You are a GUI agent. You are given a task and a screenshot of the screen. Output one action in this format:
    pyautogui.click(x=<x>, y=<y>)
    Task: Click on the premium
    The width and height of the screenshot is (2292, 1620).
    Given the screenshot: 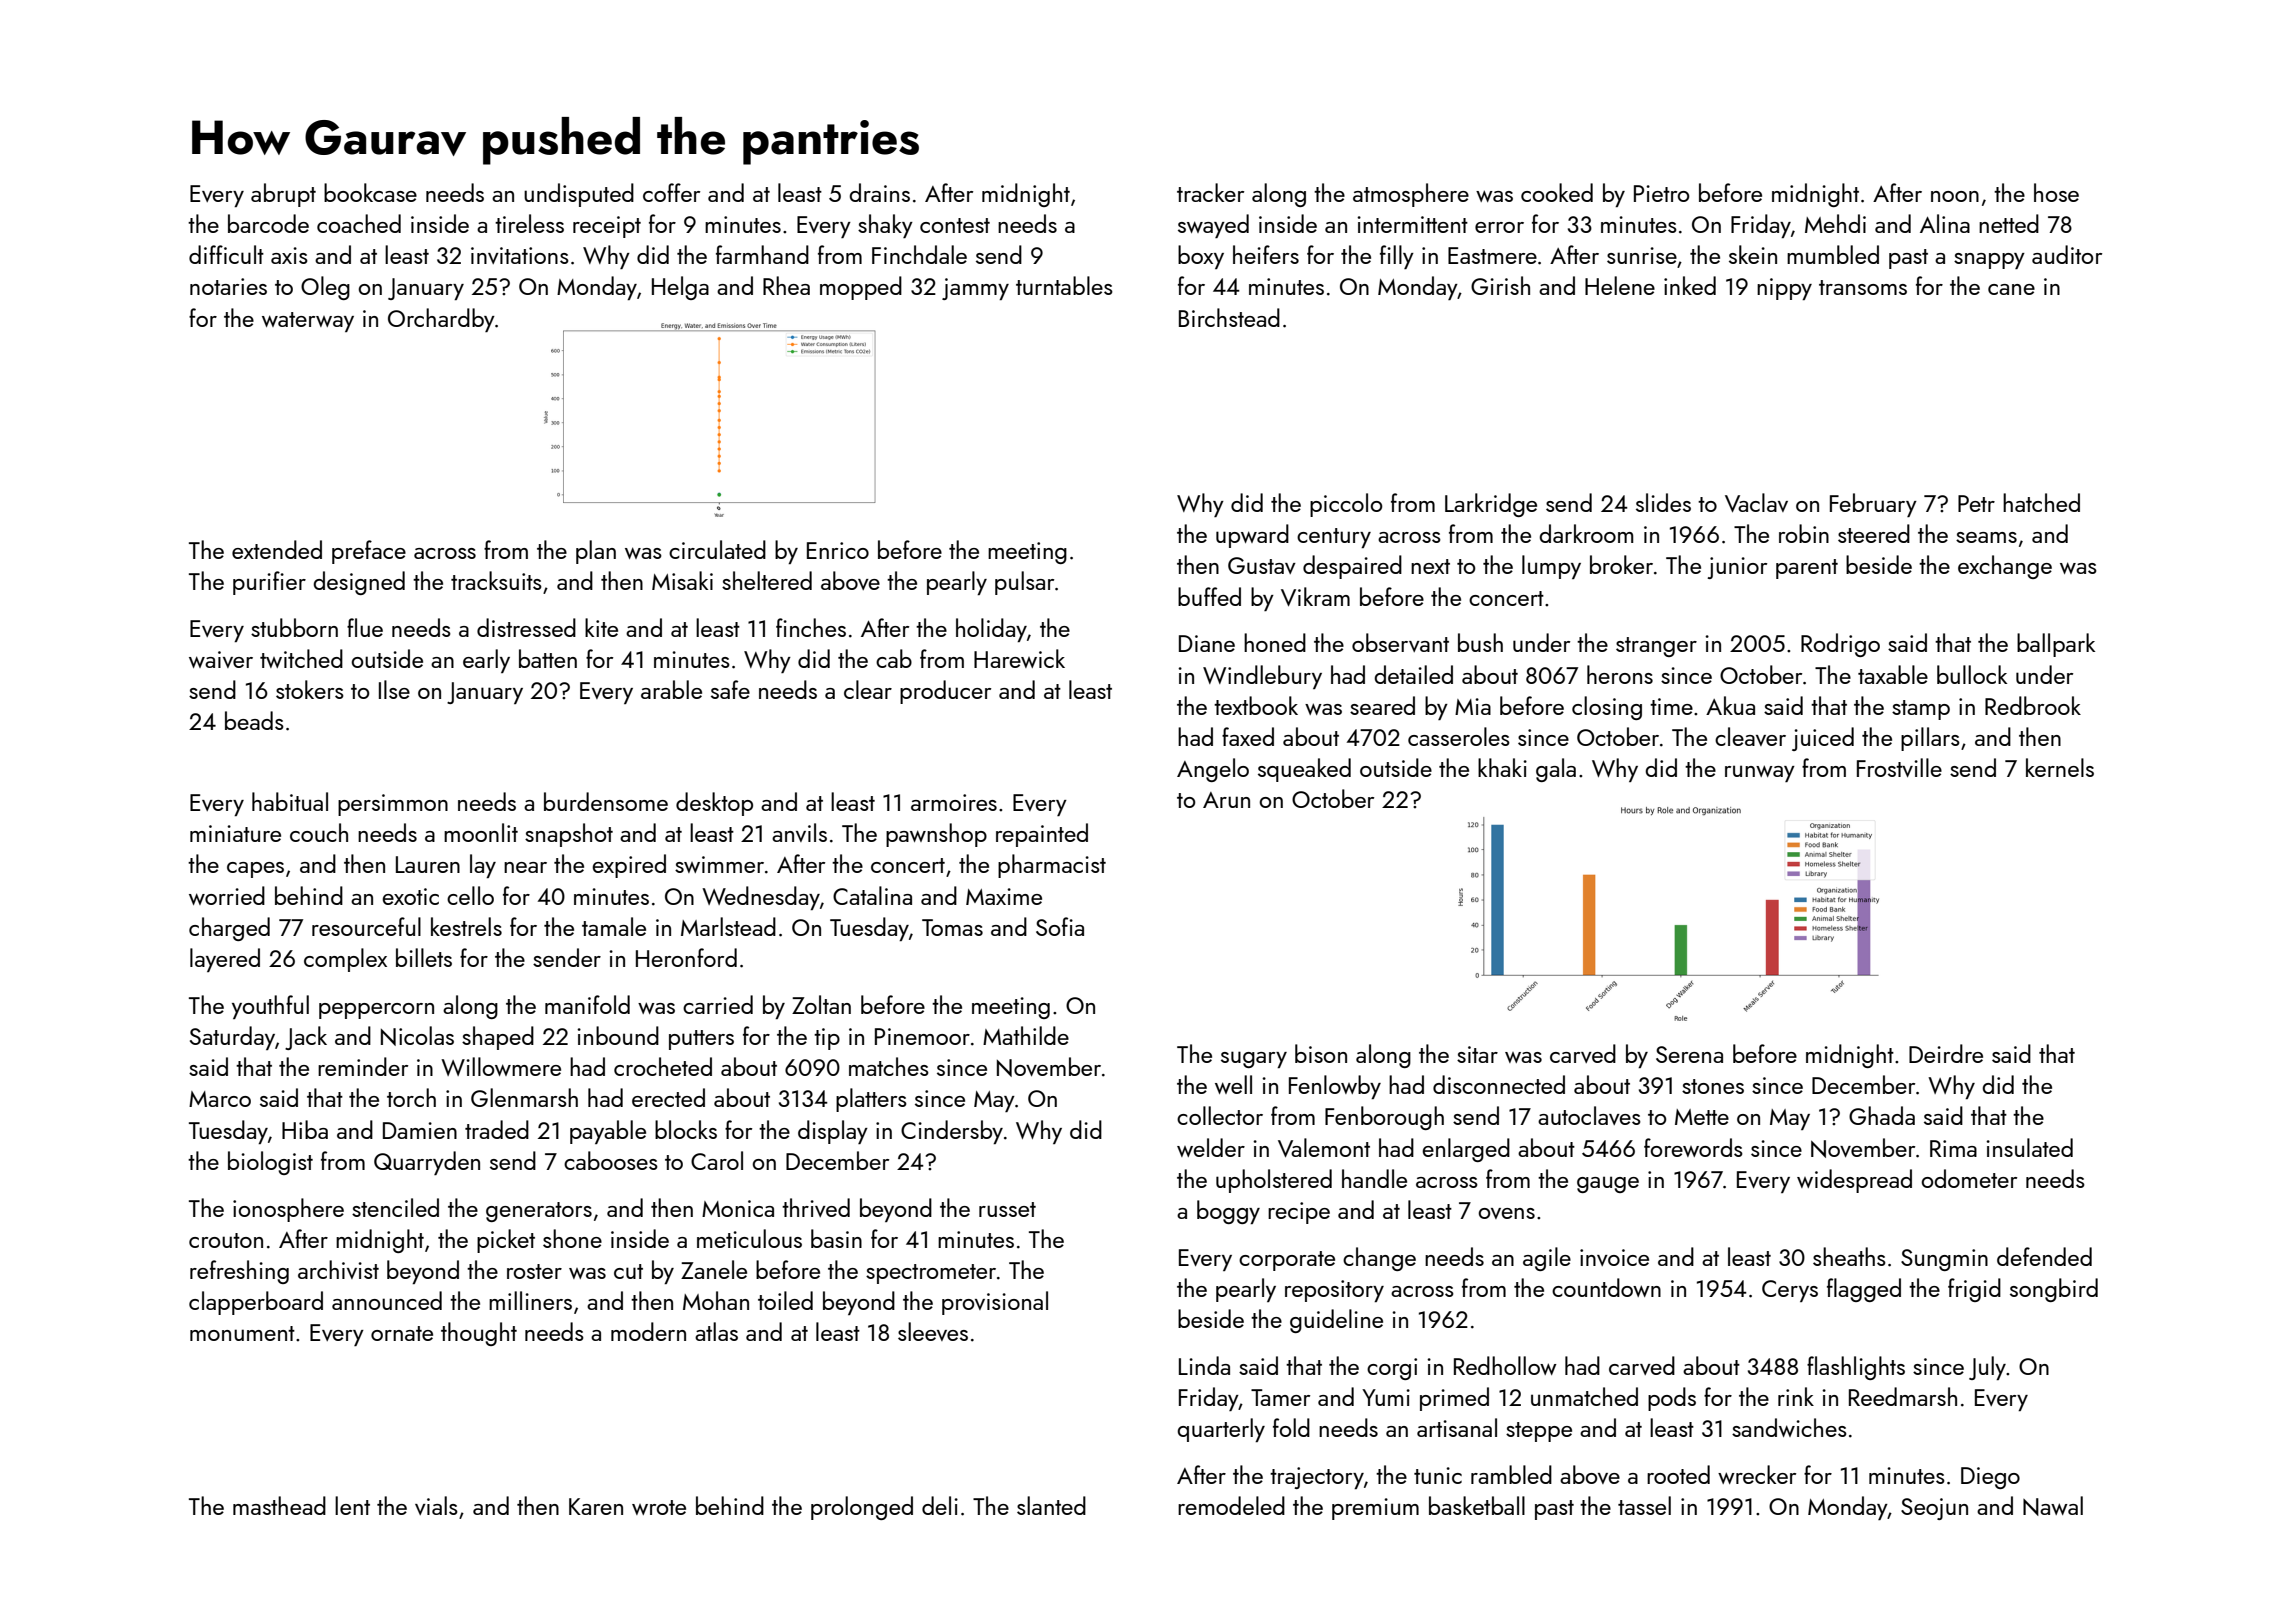 What is the action you would take?
    pyautogui.click(x=1375, y=1509)
